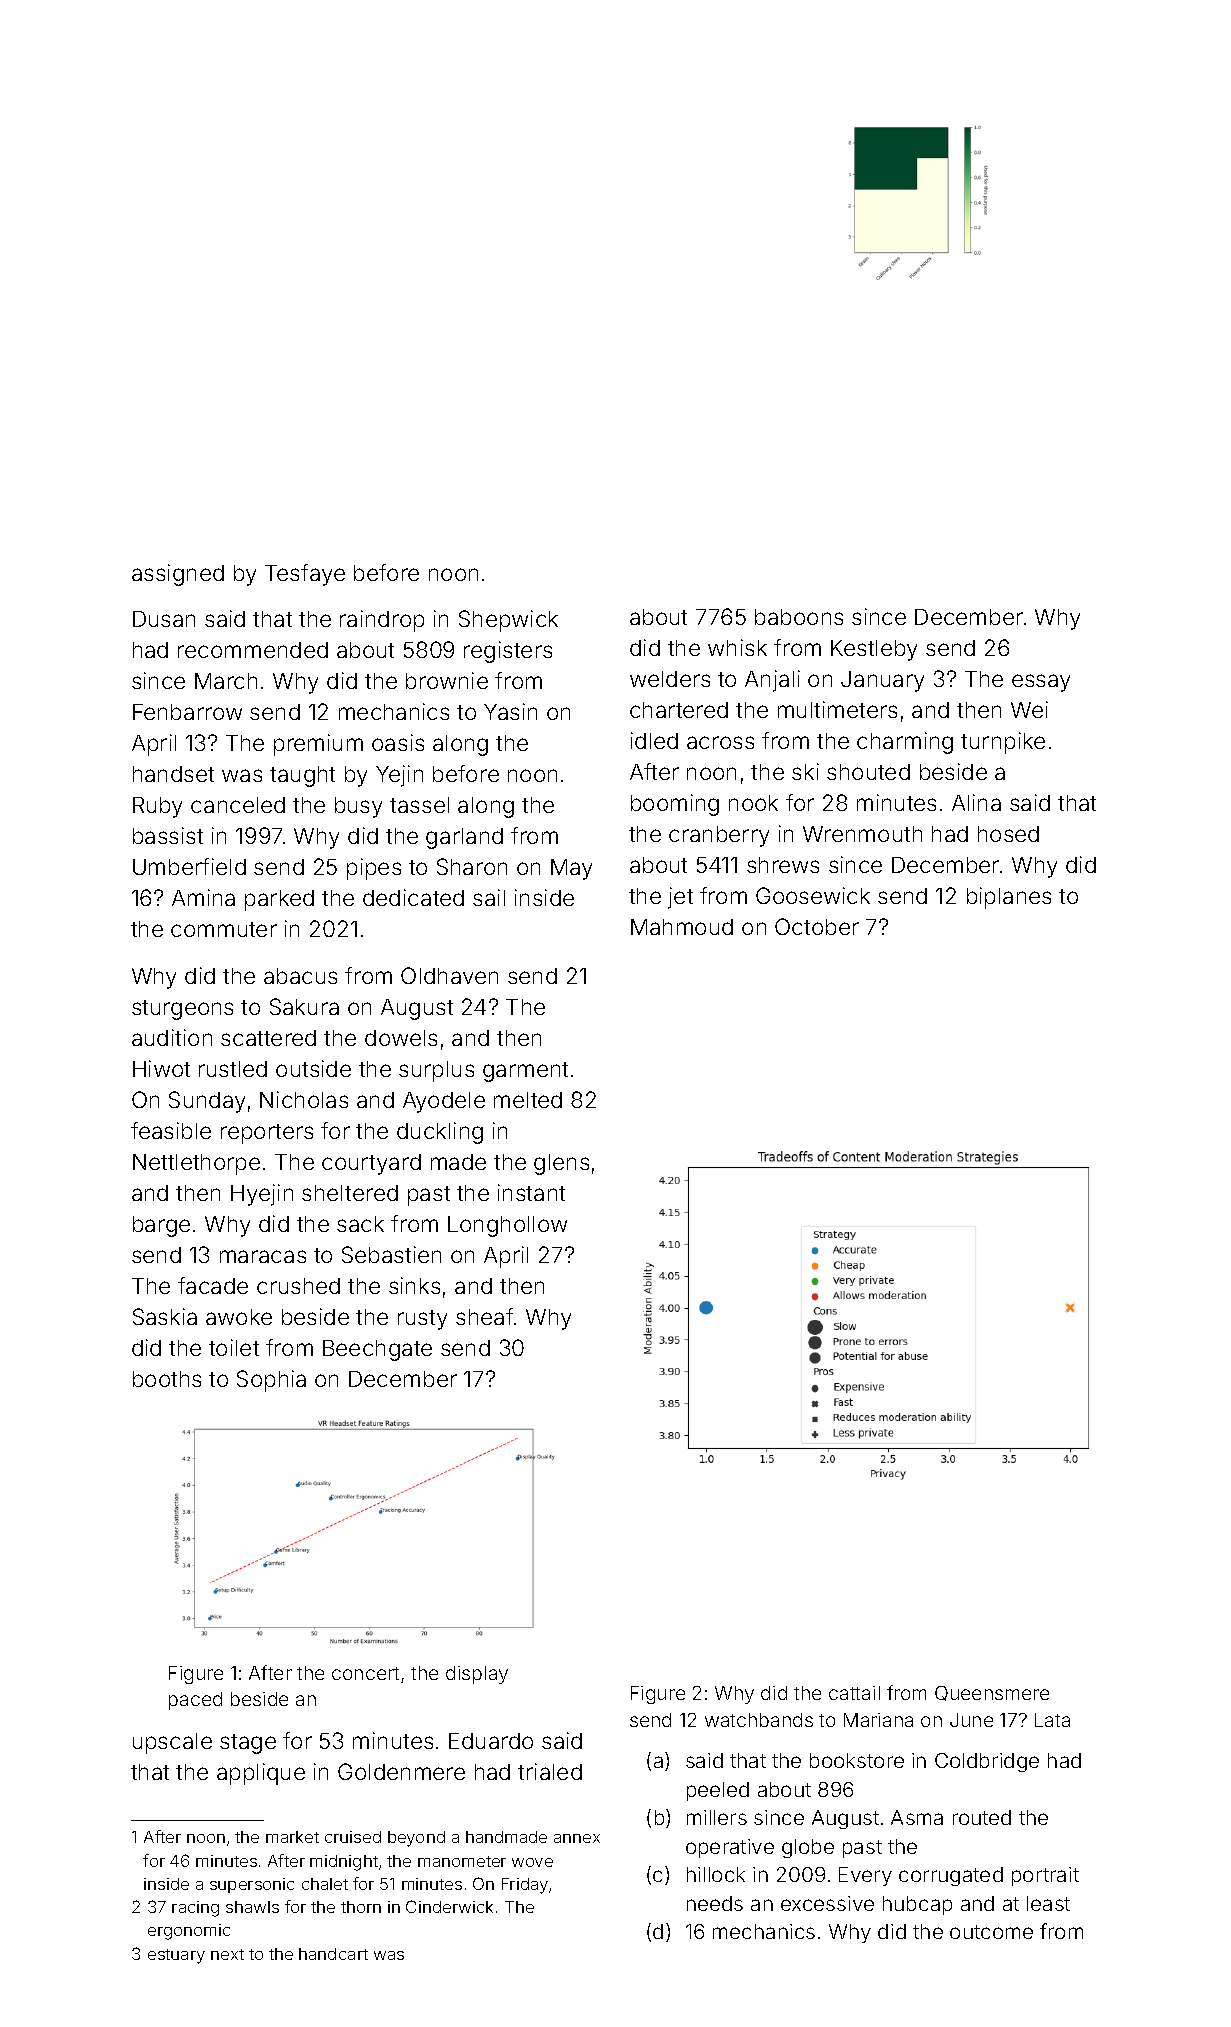 The height and width of the screenshot is (2027, 1231). Describe the element at coordinates (464, 838) in the screenshot. I see `garland` at that location.
